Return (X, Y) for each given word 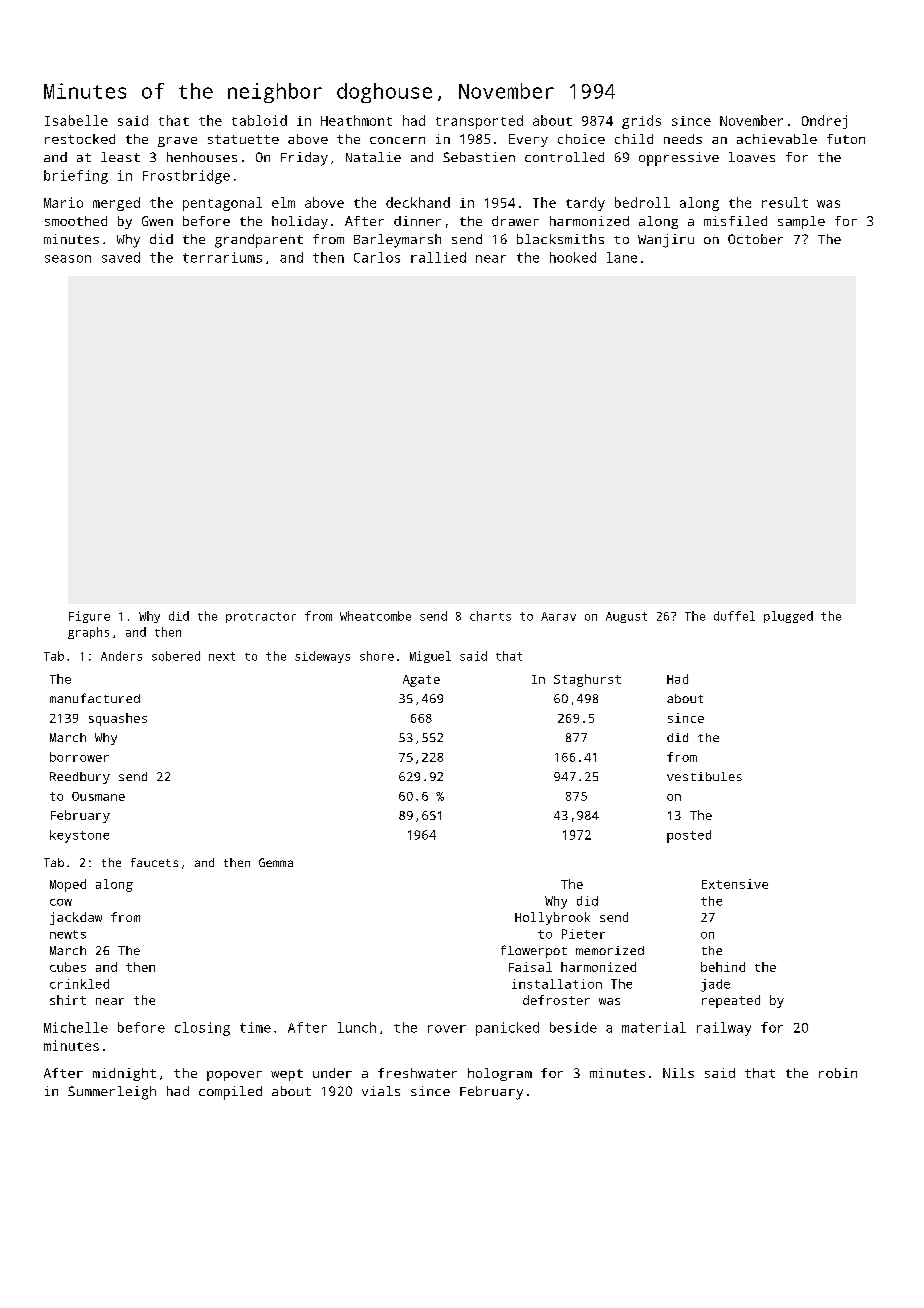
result (785, 202)
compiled (230, 1093)
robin (838, 1073)
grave (177, 142)
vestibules (704, 776)
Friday (304, 159)
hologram (500, 1074)
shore (377, 656)
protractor (261, 617)
